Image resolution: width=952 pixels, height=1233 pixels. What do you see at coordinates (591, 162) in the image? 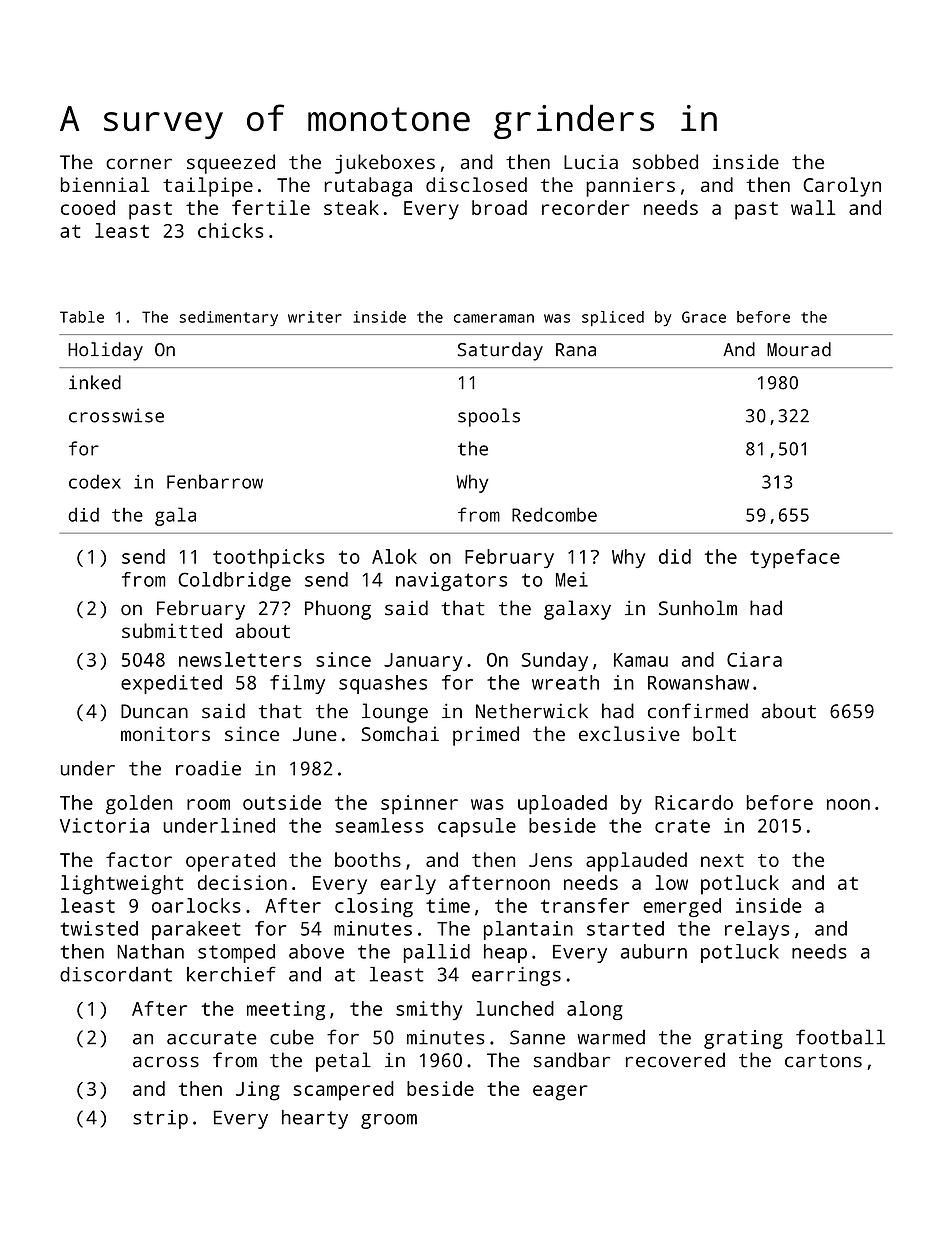
I see `Lucia` at bounding box center [591, 162].
